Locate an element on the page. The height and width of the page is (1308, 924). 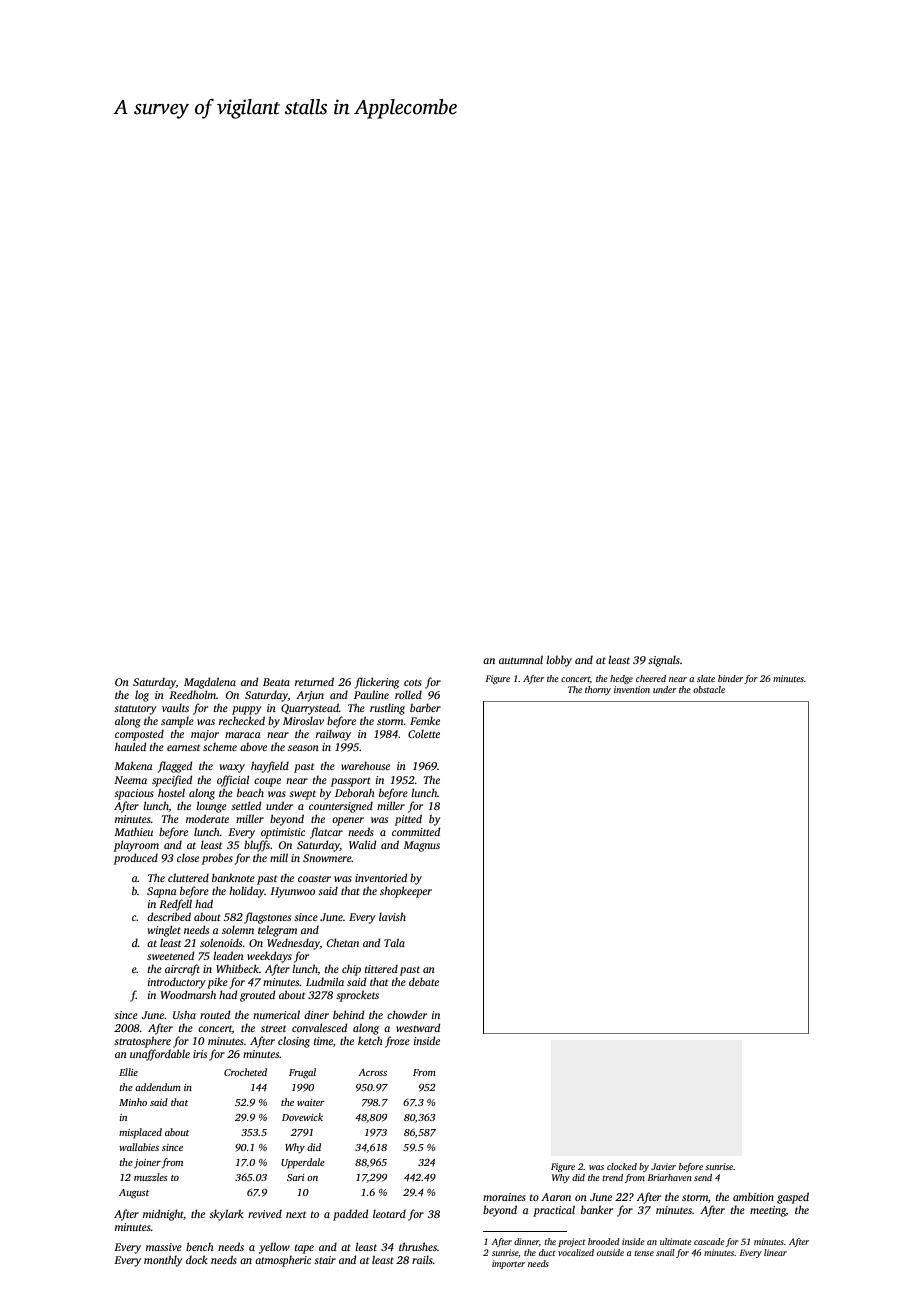
pitted is located at coordinates (408, 820).
